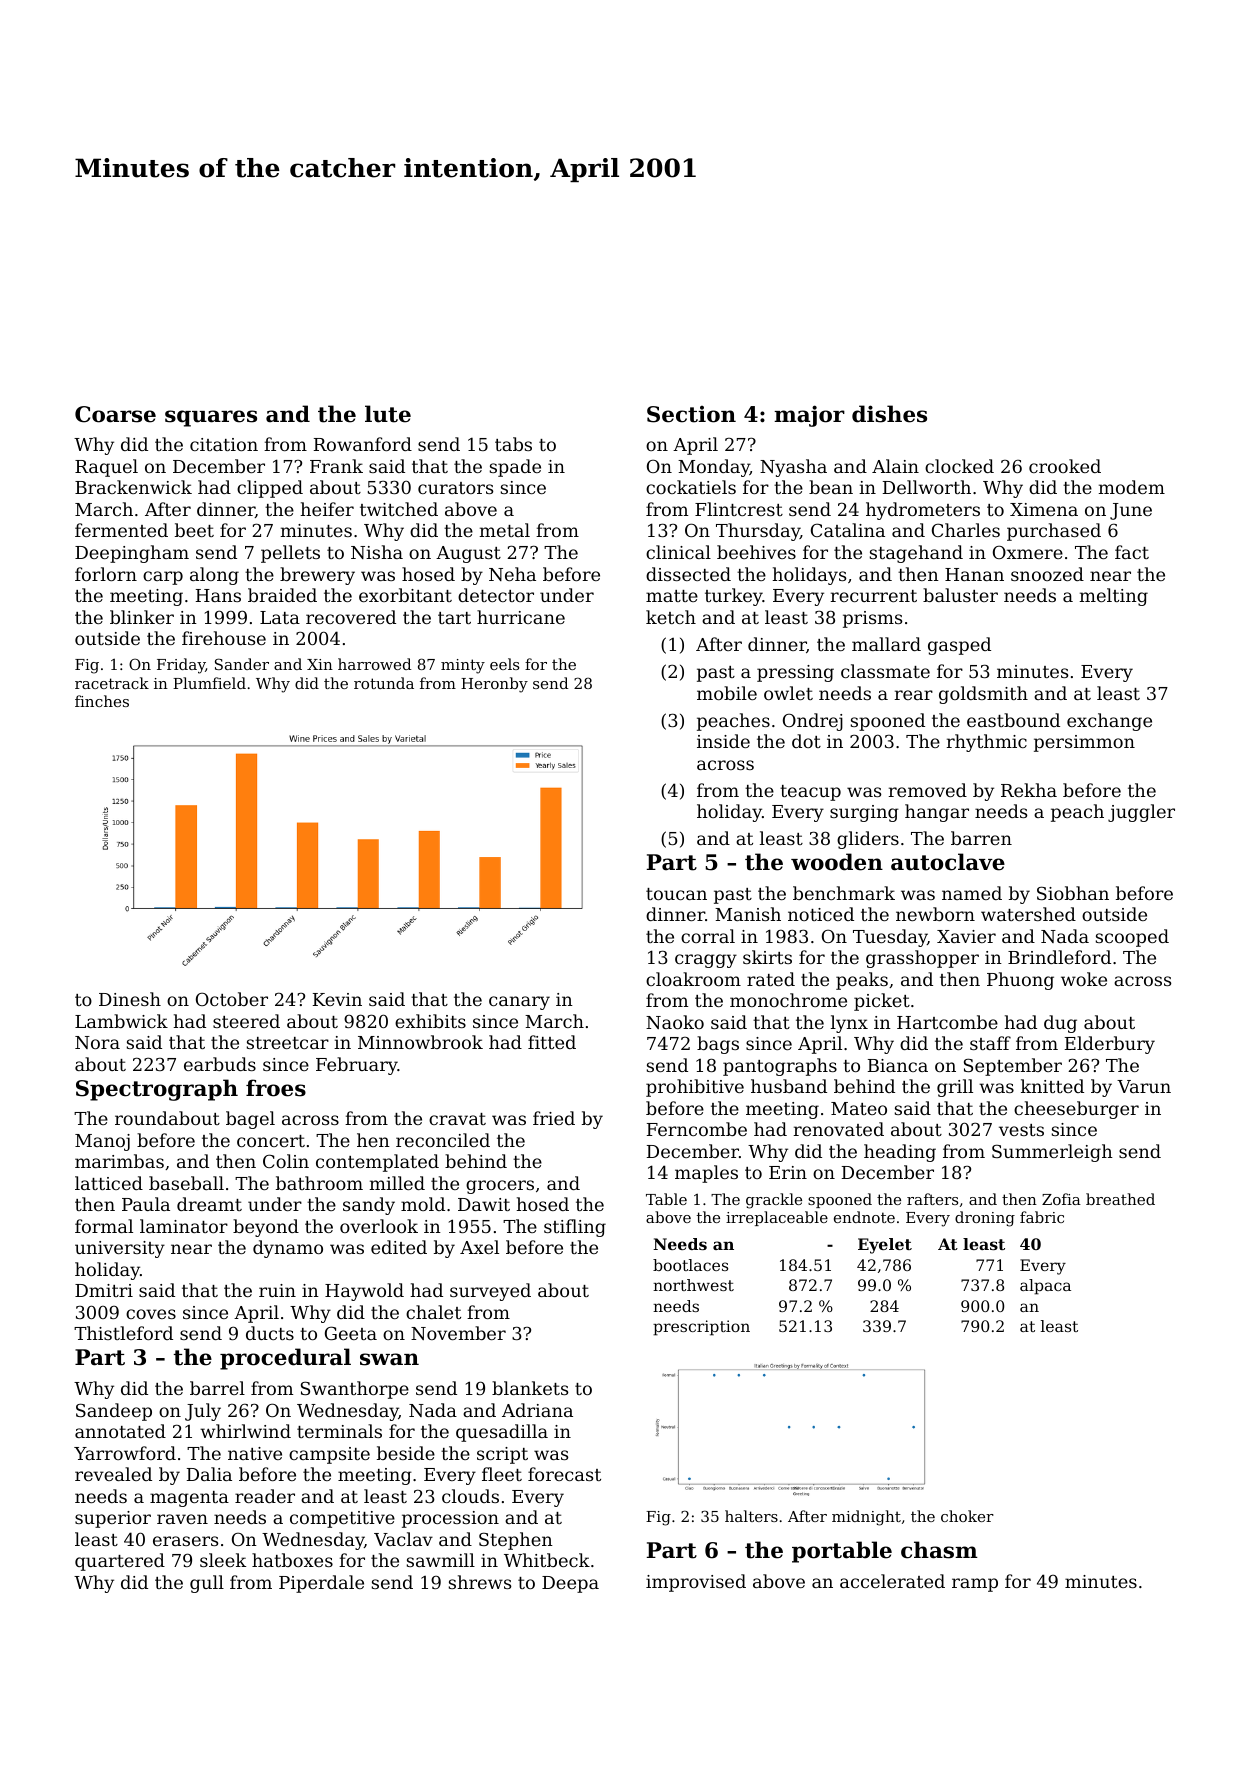 The width and height of the screenshot is (1255, 1775). Describe the element at coordinates (288, 1043) in the screenshot. I see `streetcar` at that location.
